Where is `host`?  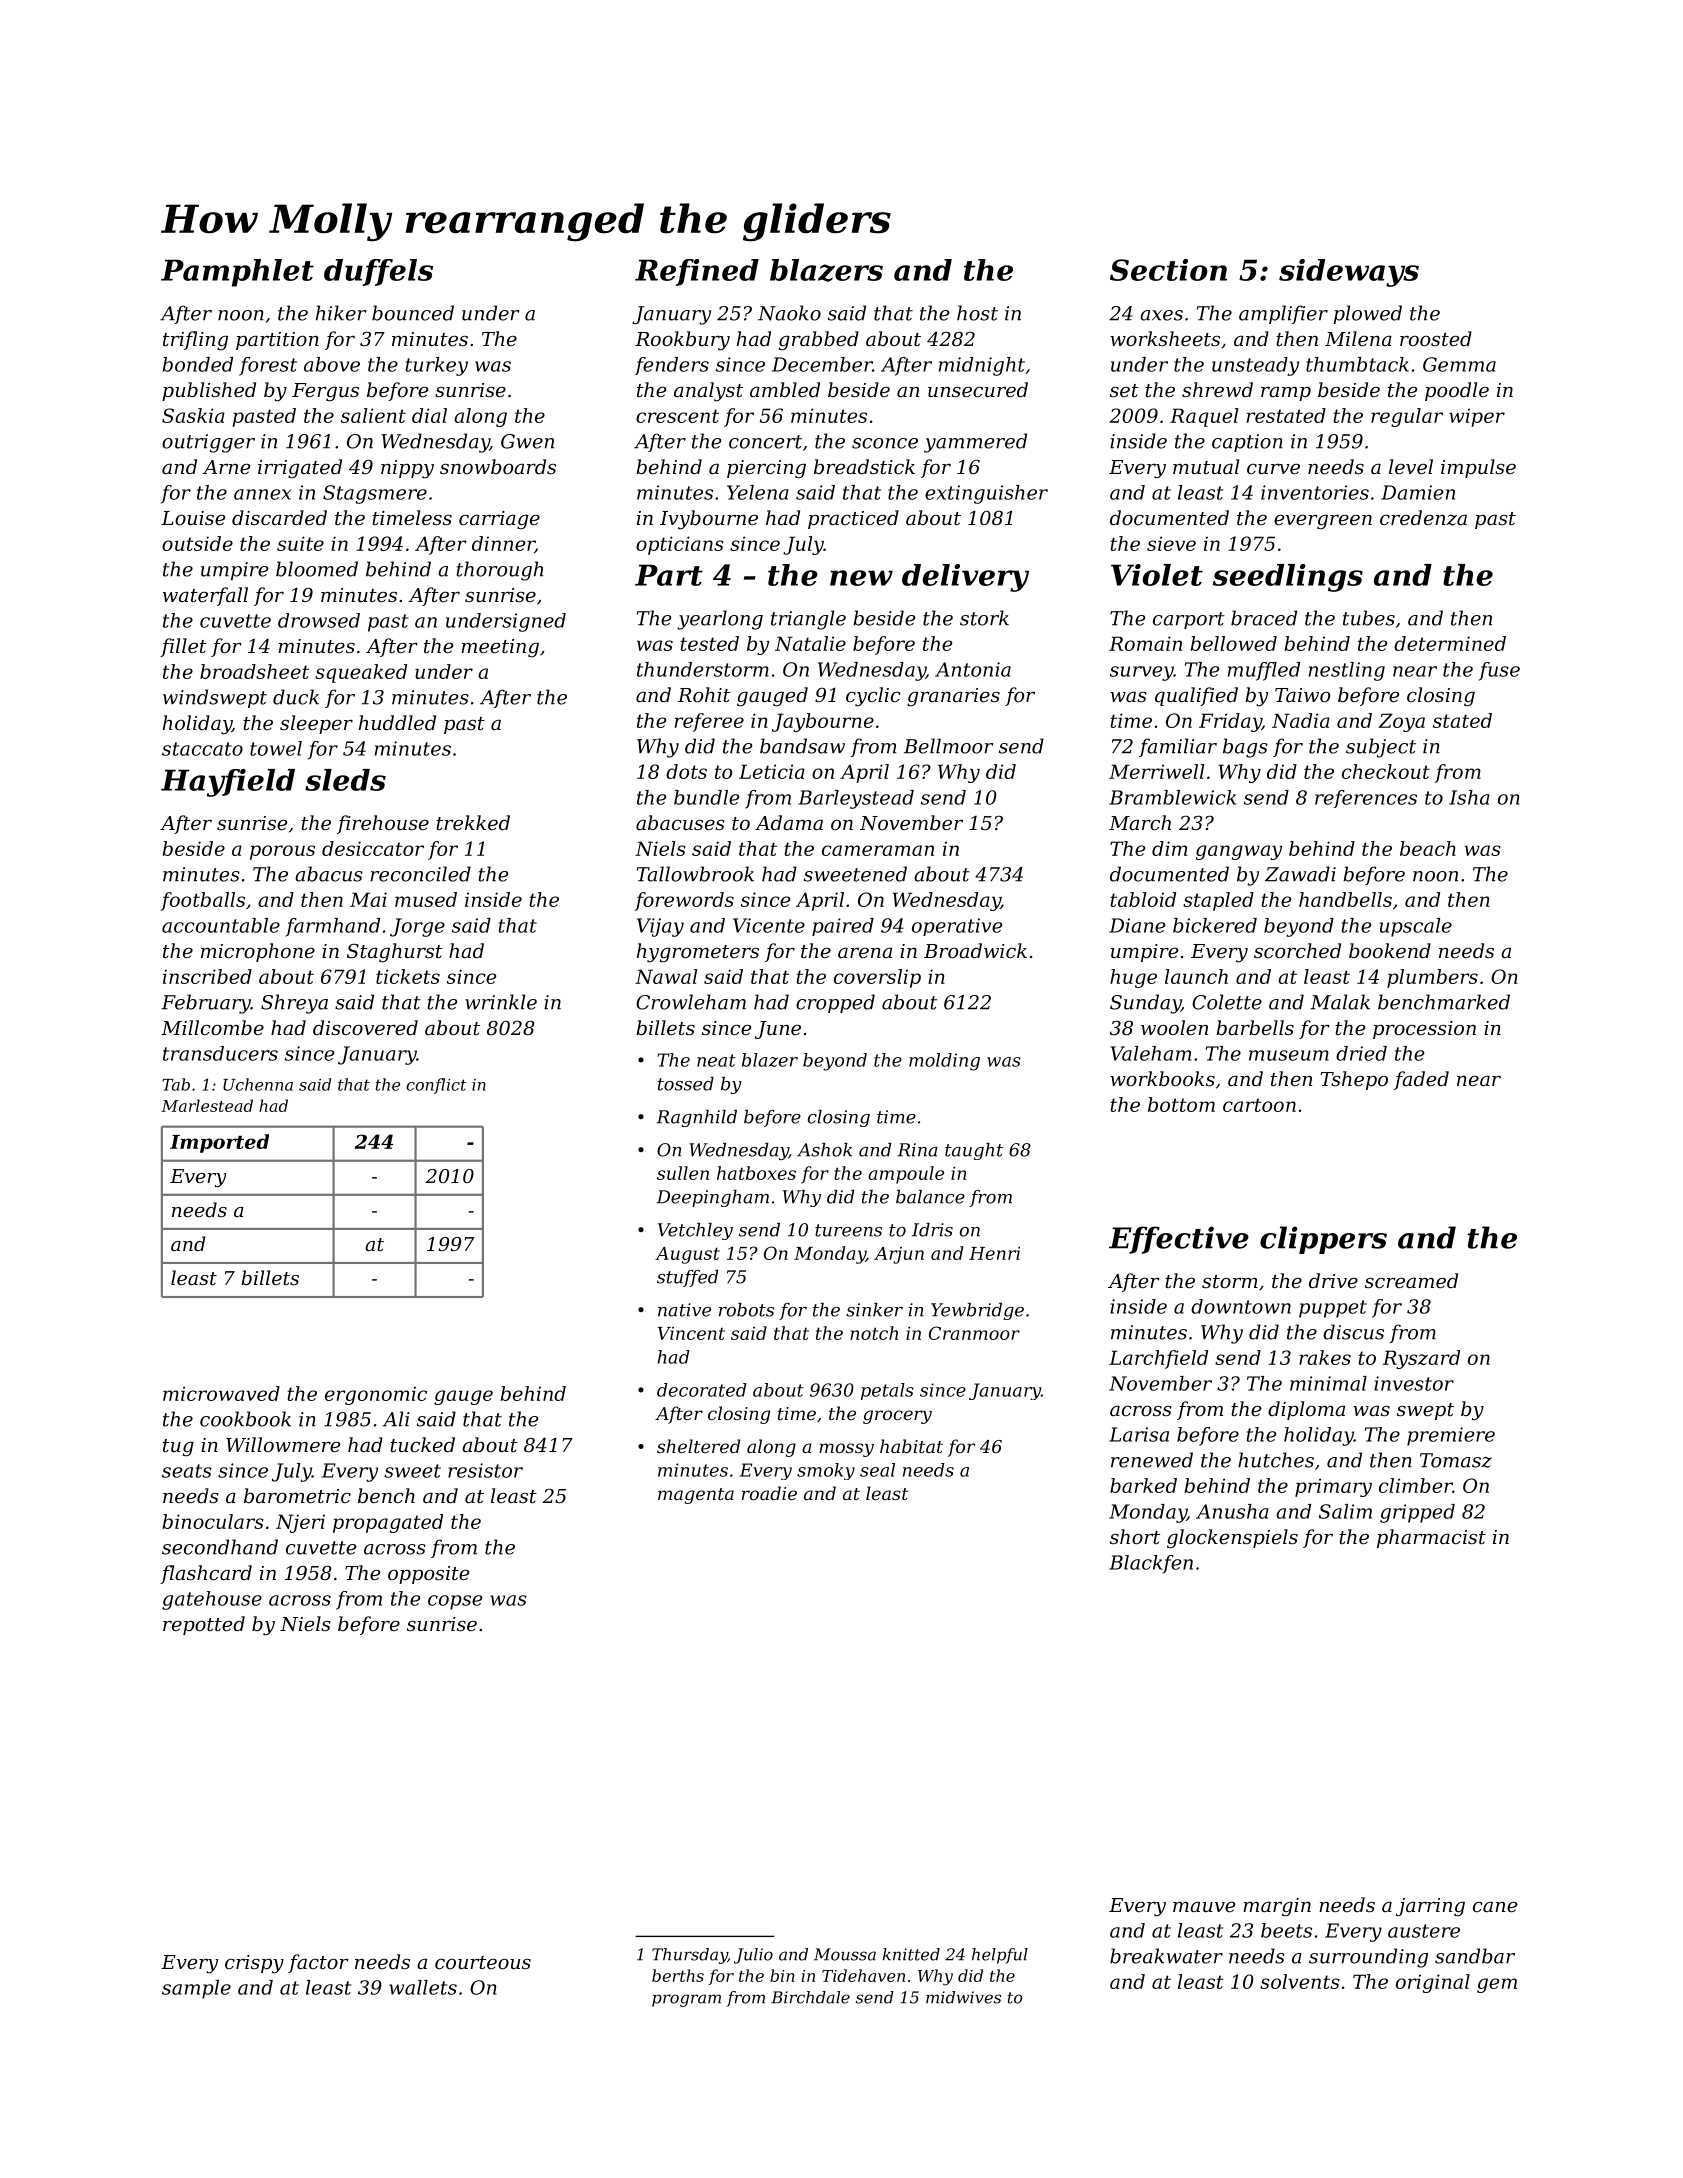 host is located at coordinates (977, 313).
